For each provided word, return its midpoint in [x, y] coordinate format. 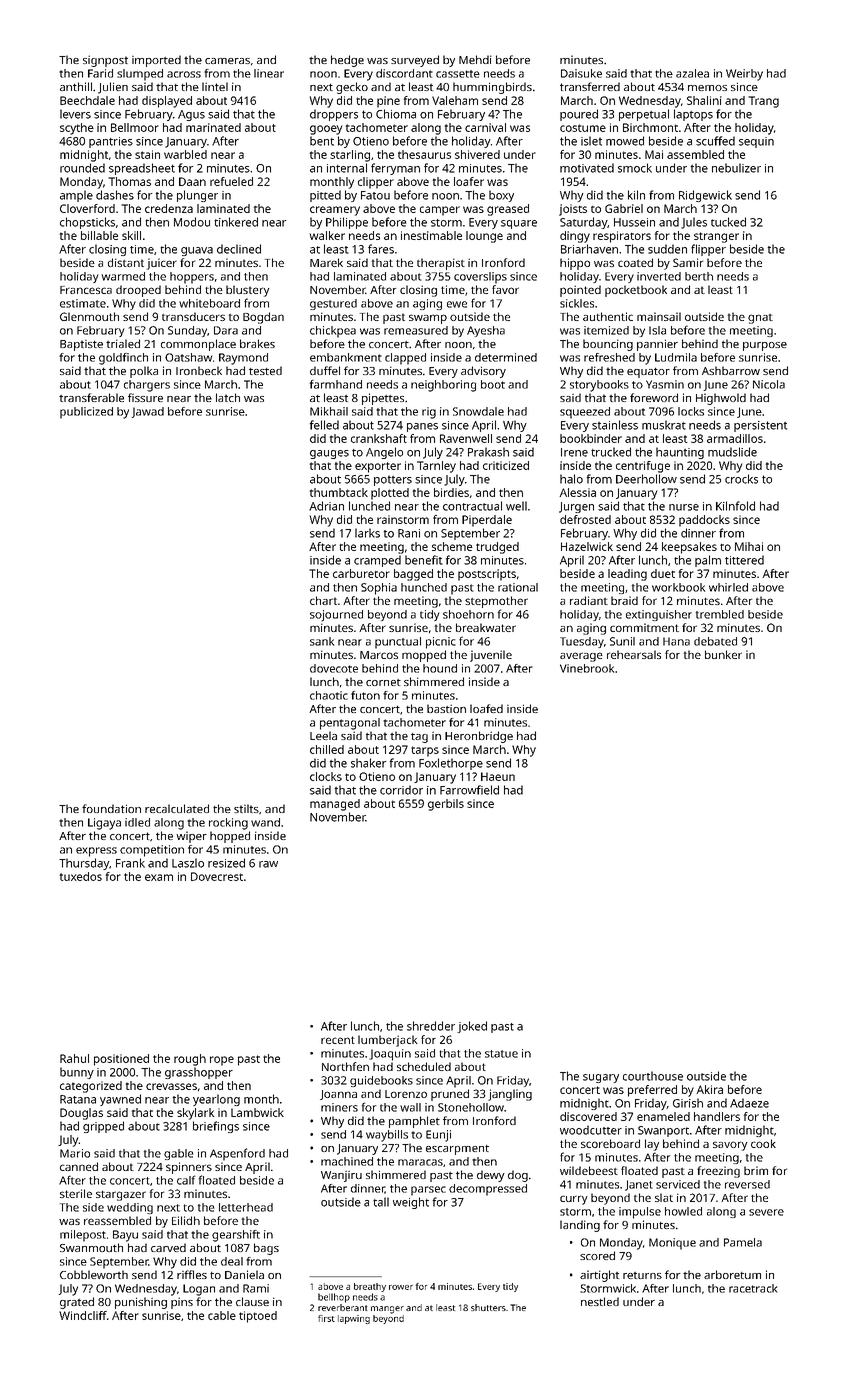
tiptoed [258, 1317]
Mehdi [475, 59]
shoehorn [468, 614]
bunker [723, 654]
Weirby [744, 75]
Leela [323, 735]
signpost [105, 61]
